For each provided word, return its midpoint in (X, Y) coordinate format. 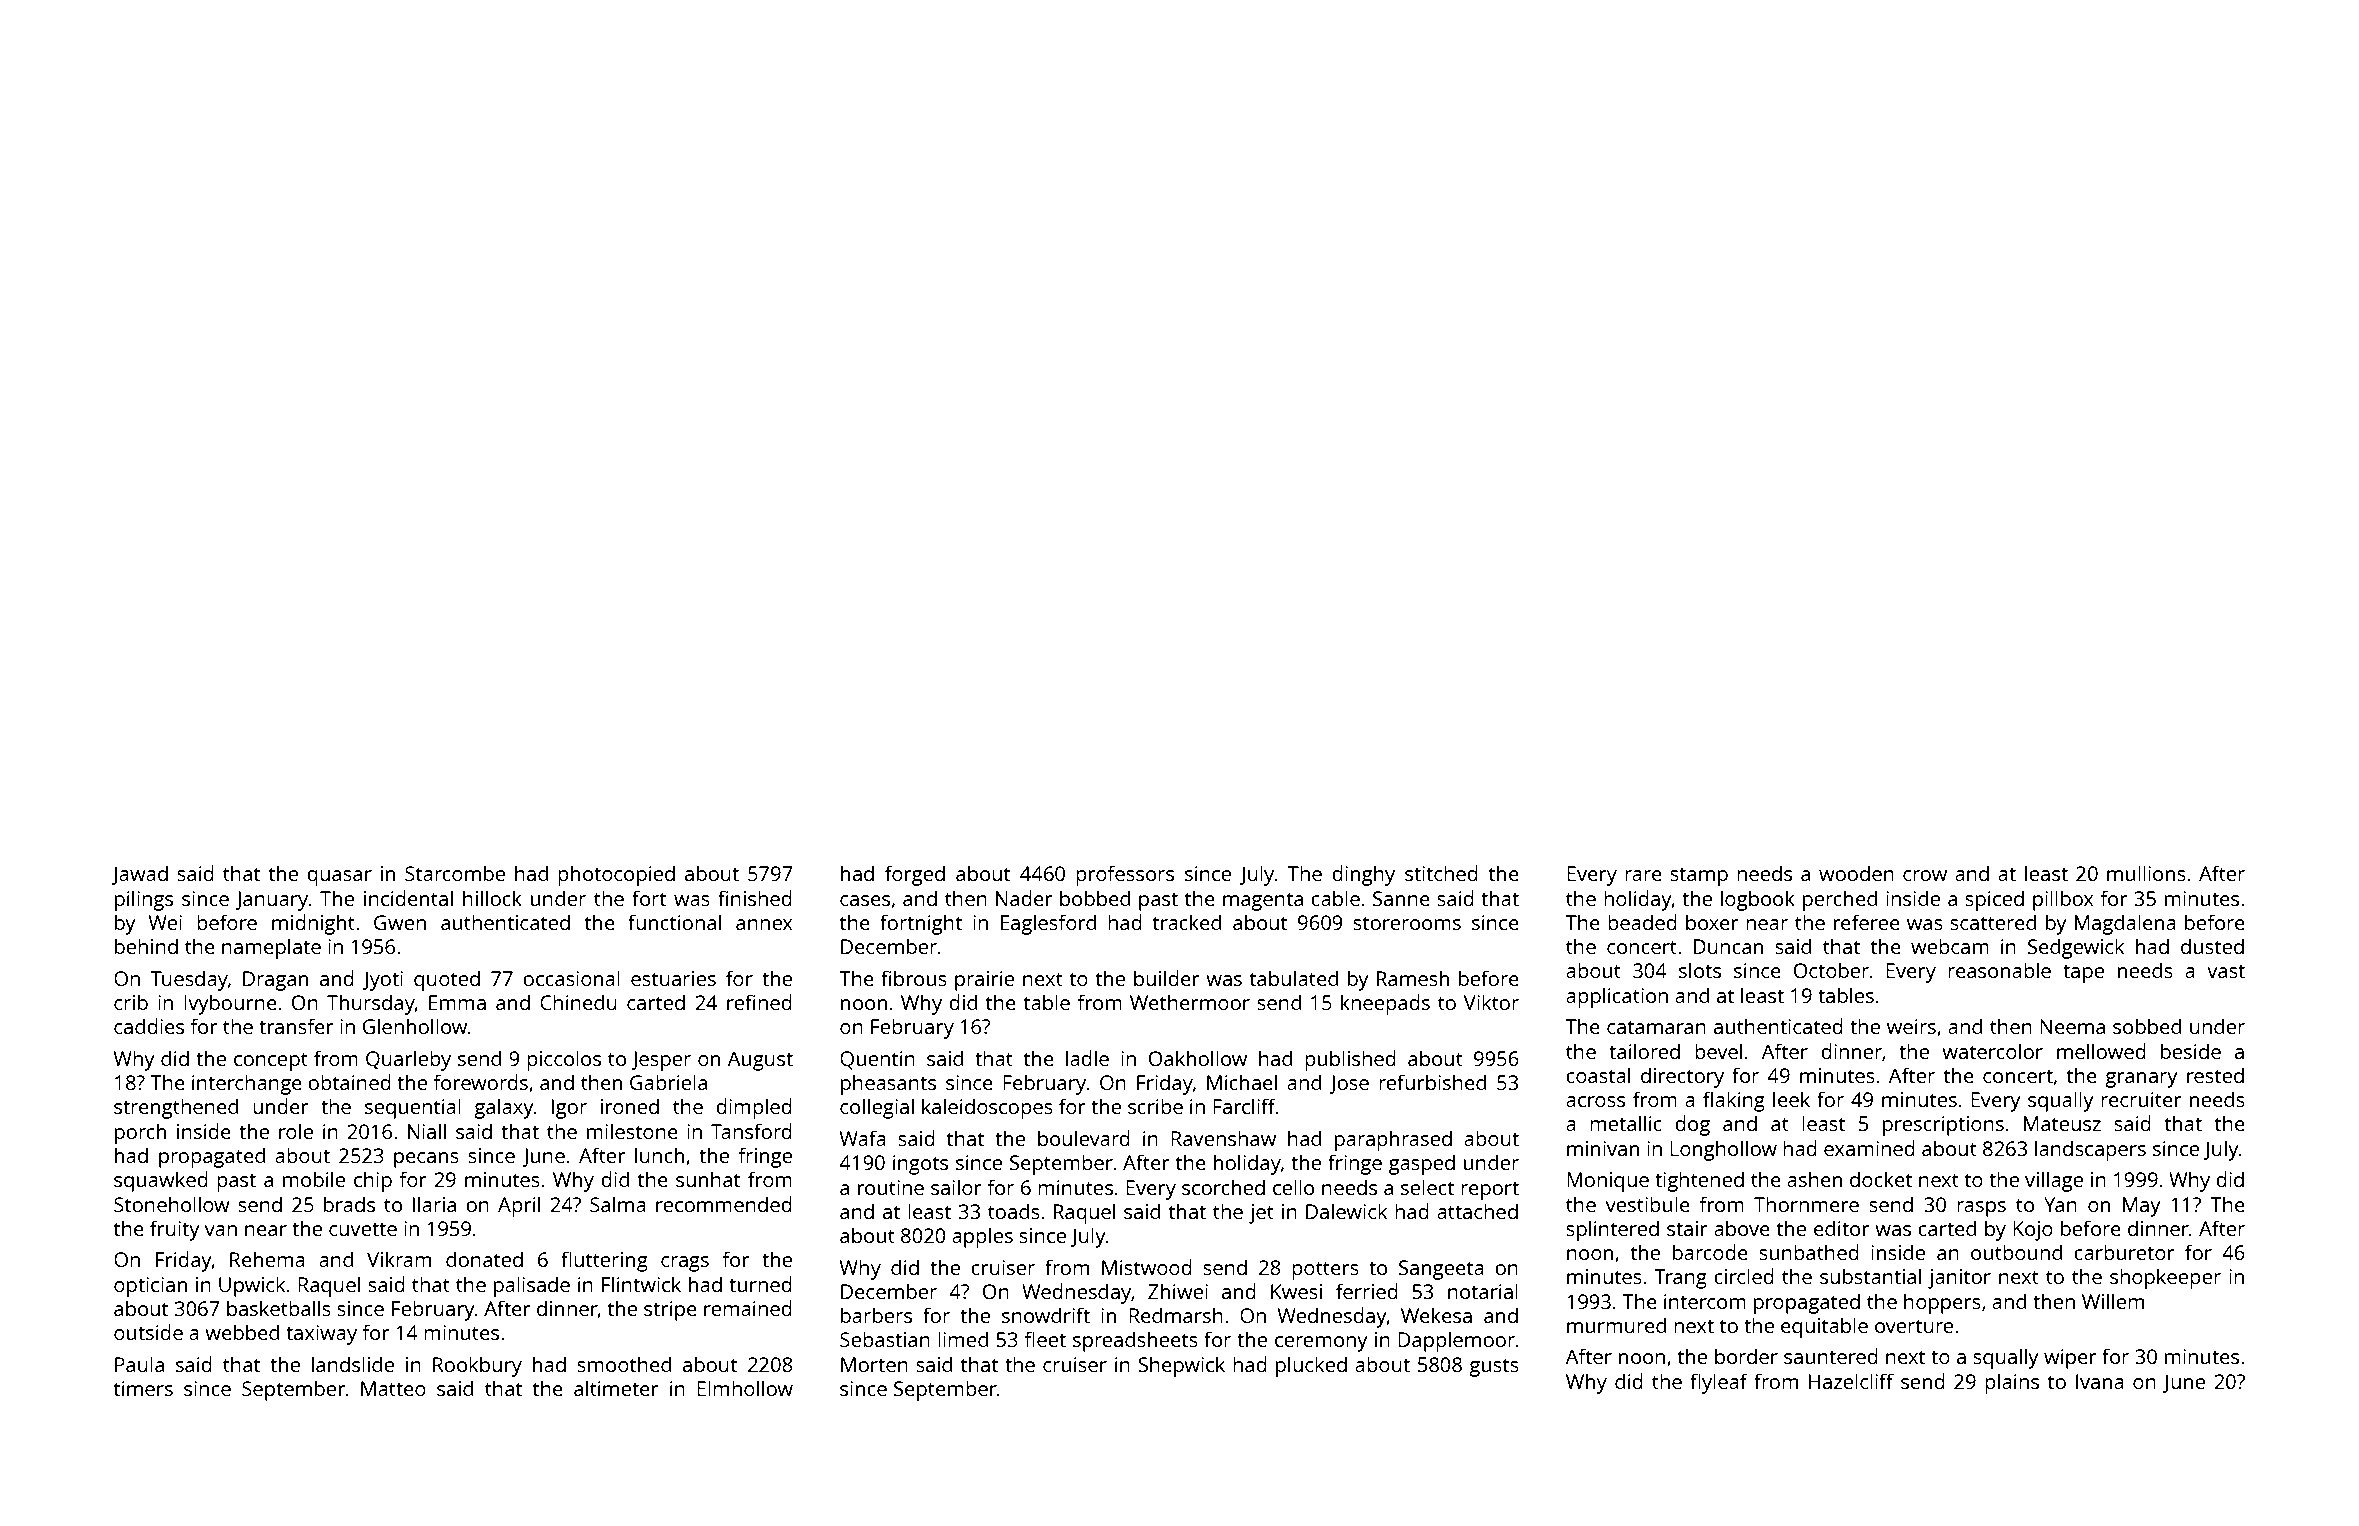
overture (1914, 1326)
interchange (247, 1084)
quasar (339, 878)
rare (1643, 875)
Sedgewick (2076, 948)
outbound (2016, 1252)
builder (1167, 978)
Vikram (399, 1259)
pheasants (888, 1084)
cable (1335, 898)
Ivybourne (230, 1004)
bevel (1718, 1051)
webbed (242, 1332)
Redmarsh (1176, 1315)
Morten (874, 1364)
